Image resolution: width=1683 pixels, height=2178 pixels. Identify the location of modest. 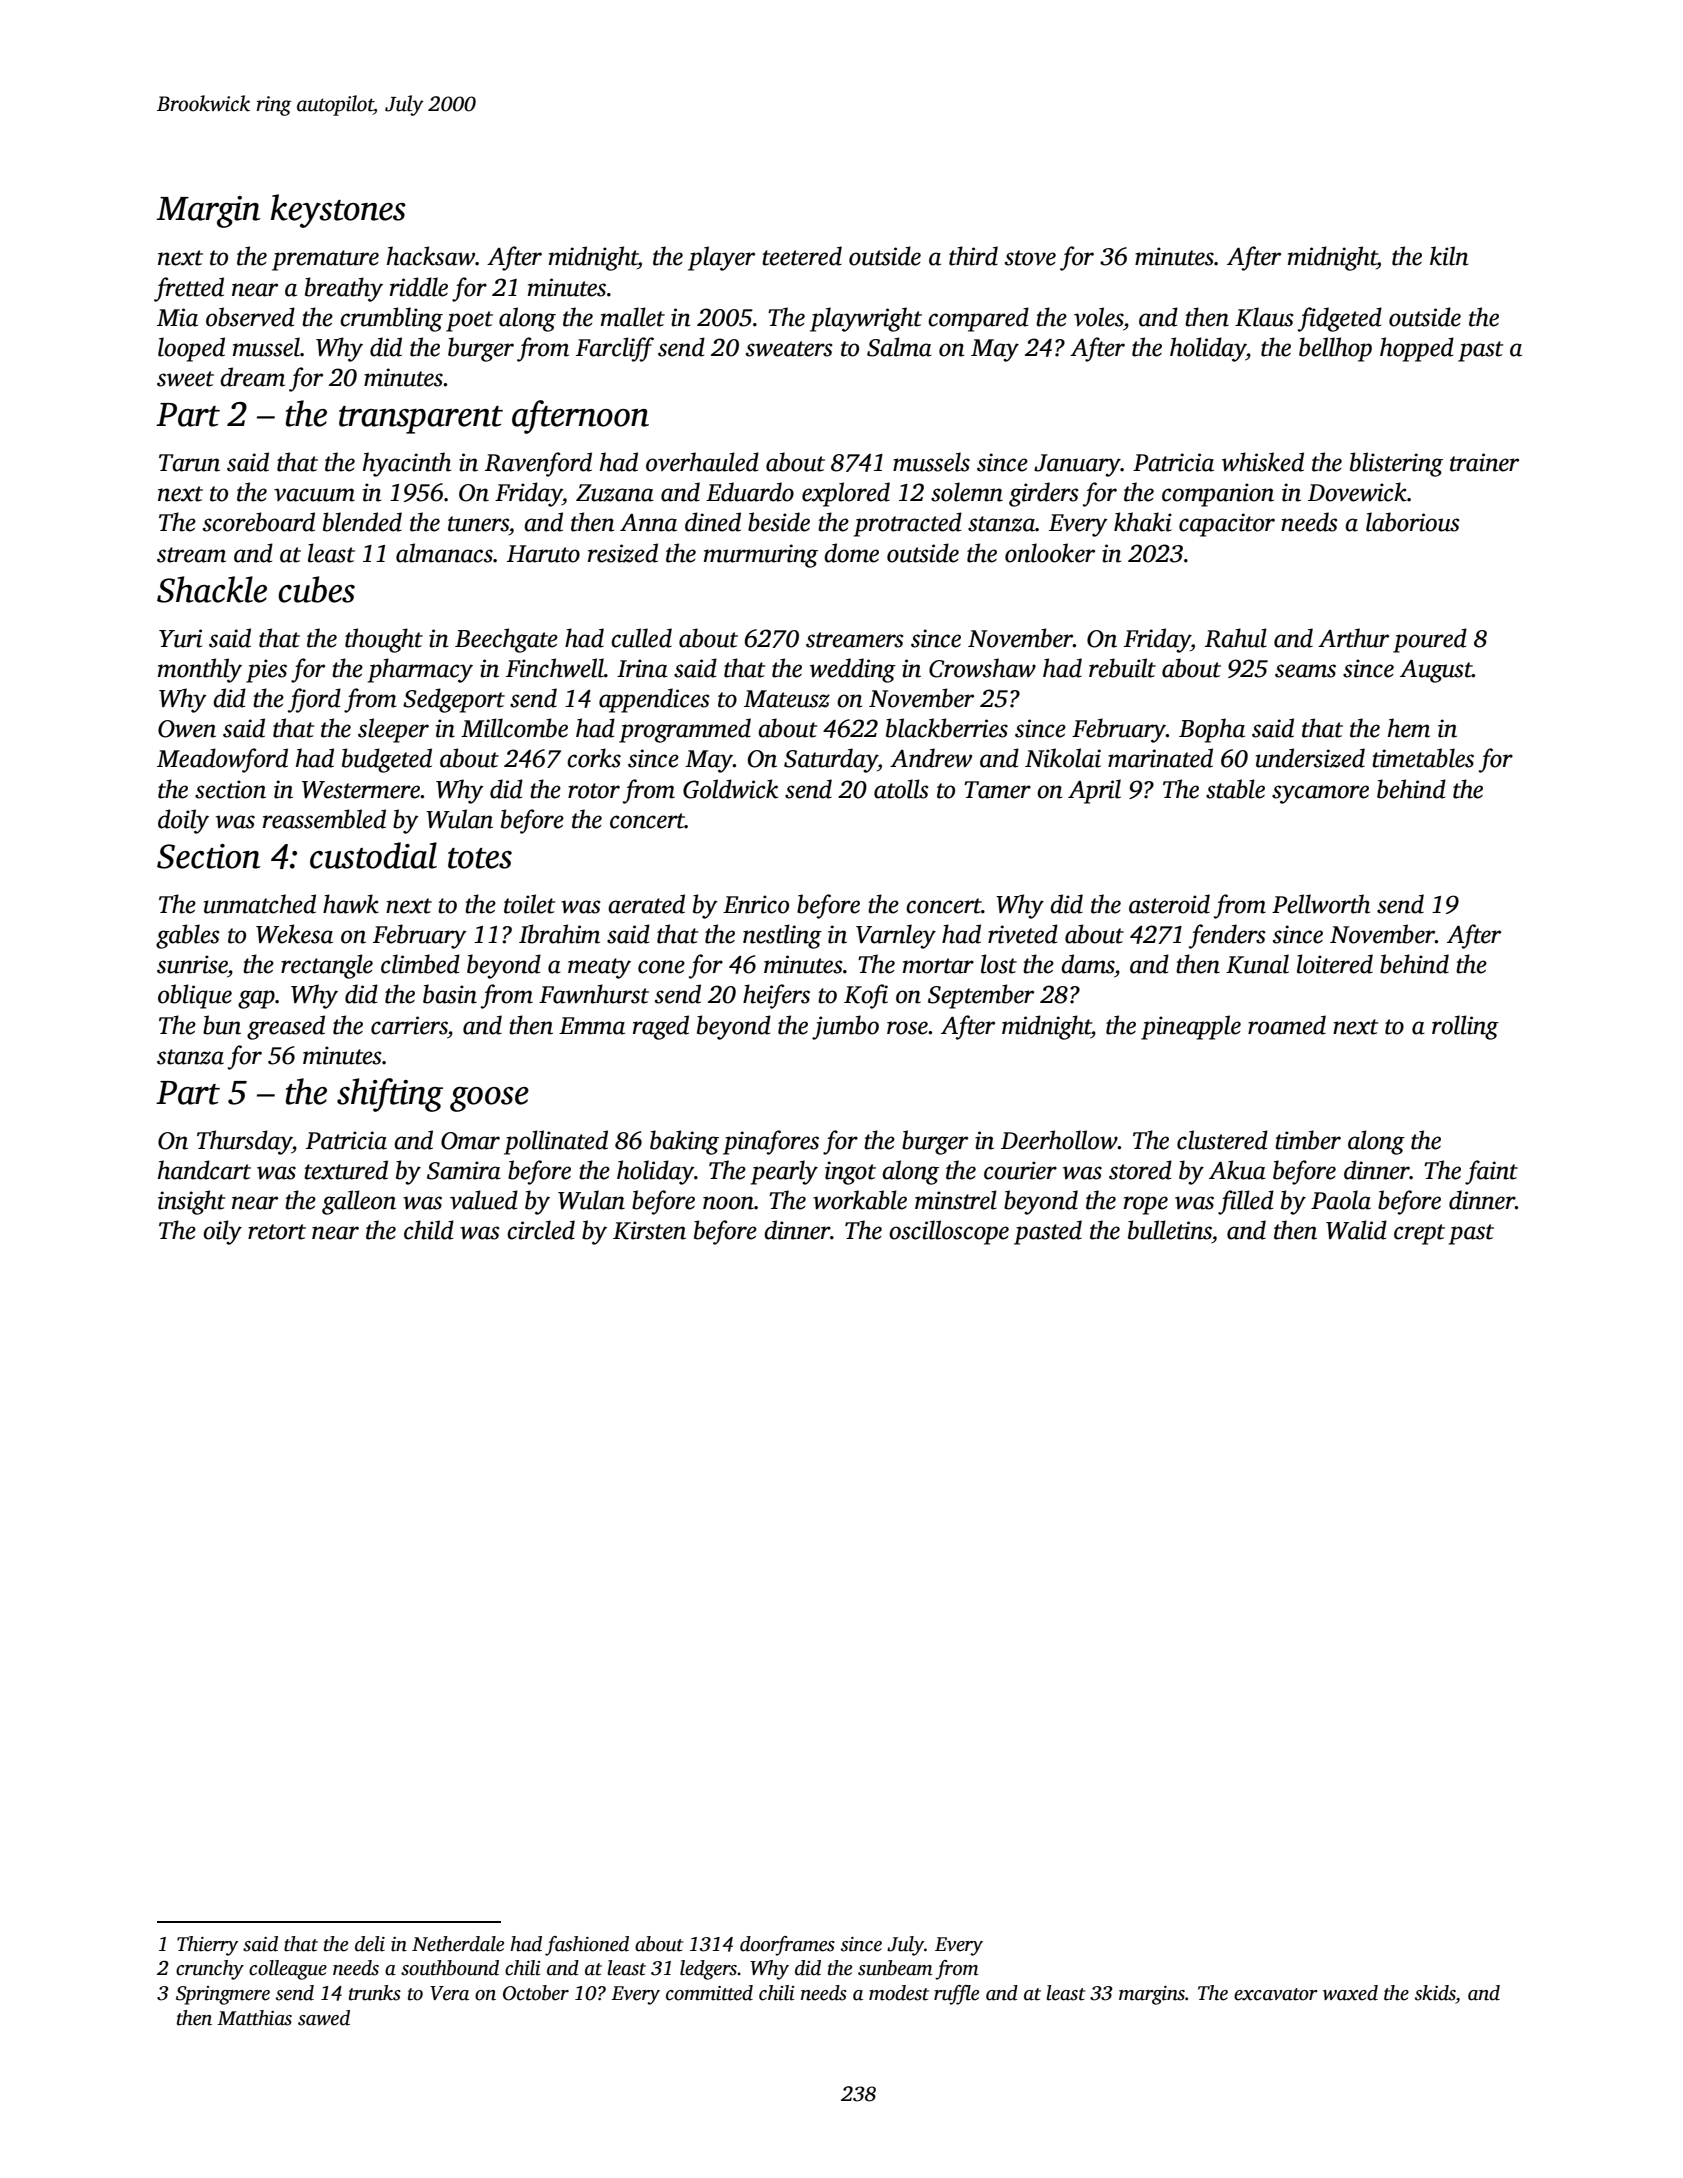
(899, 1993).
